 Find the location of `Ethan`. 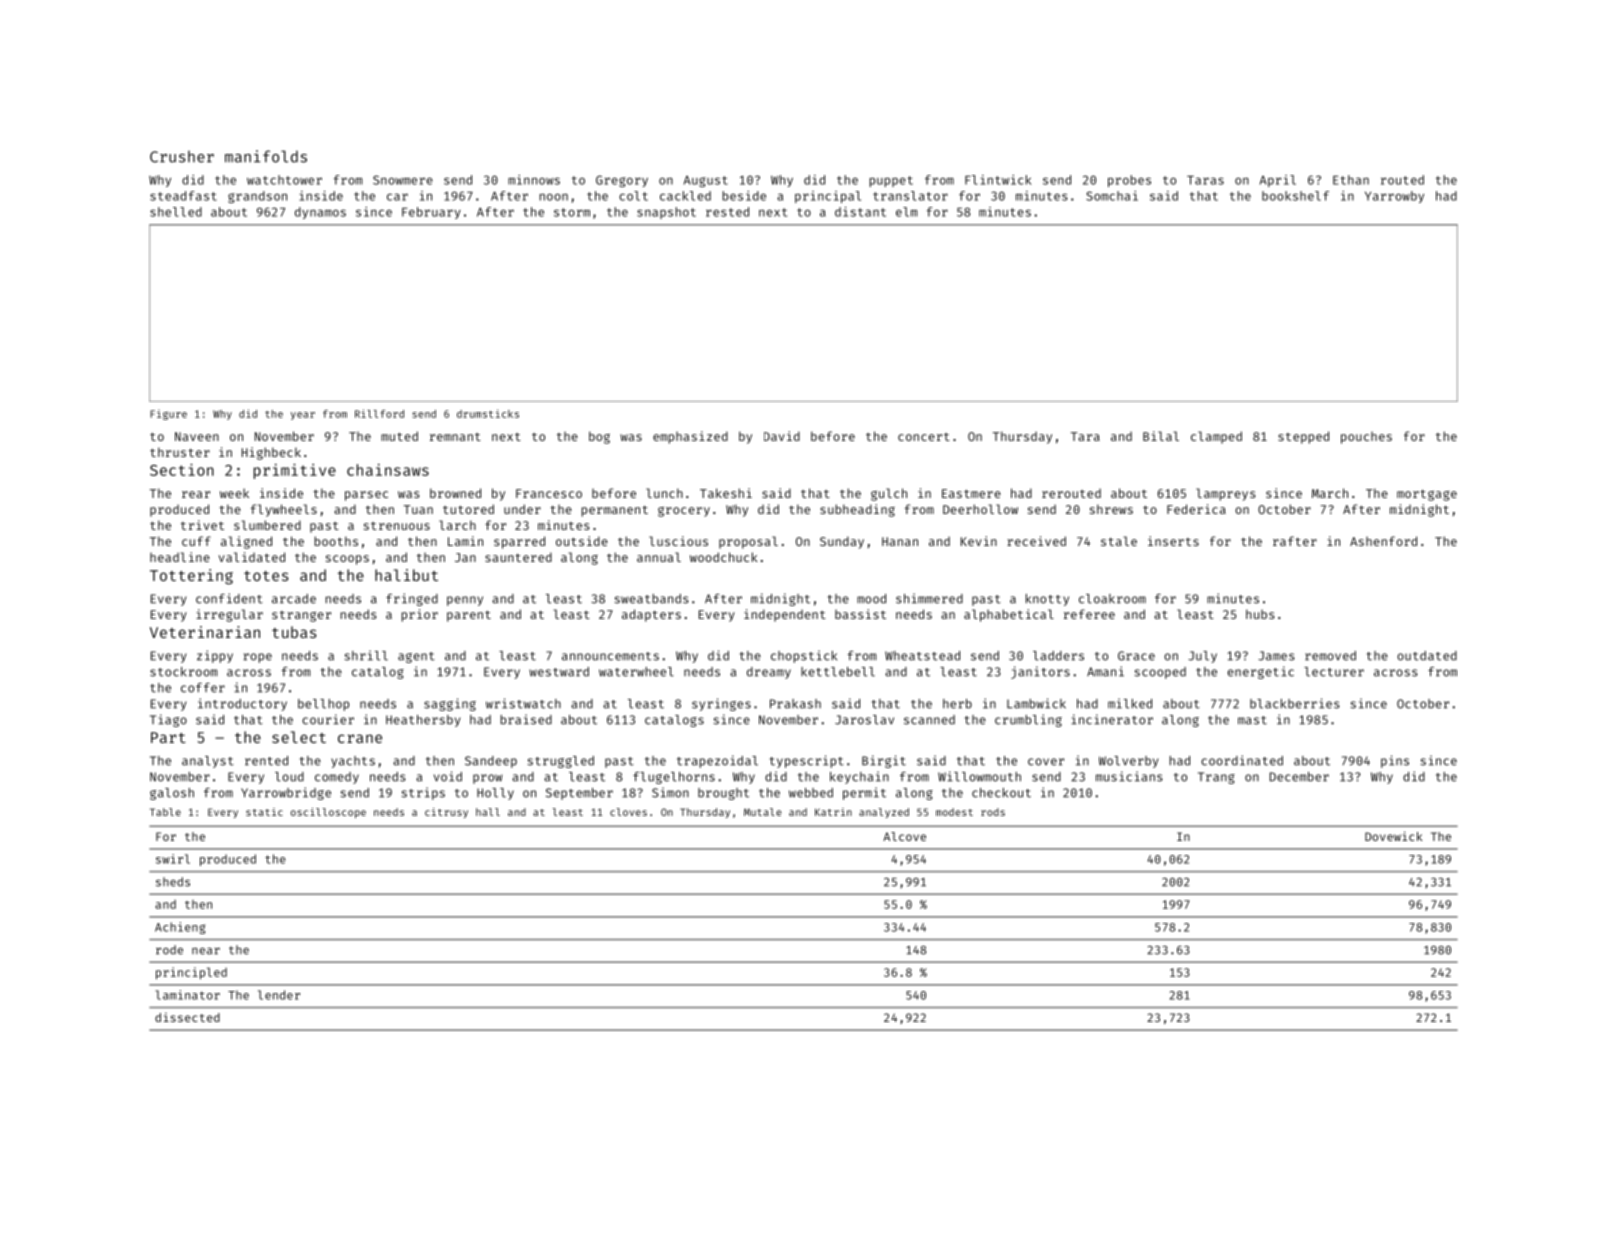

Ethan is located at coordinates (1351, 180).
